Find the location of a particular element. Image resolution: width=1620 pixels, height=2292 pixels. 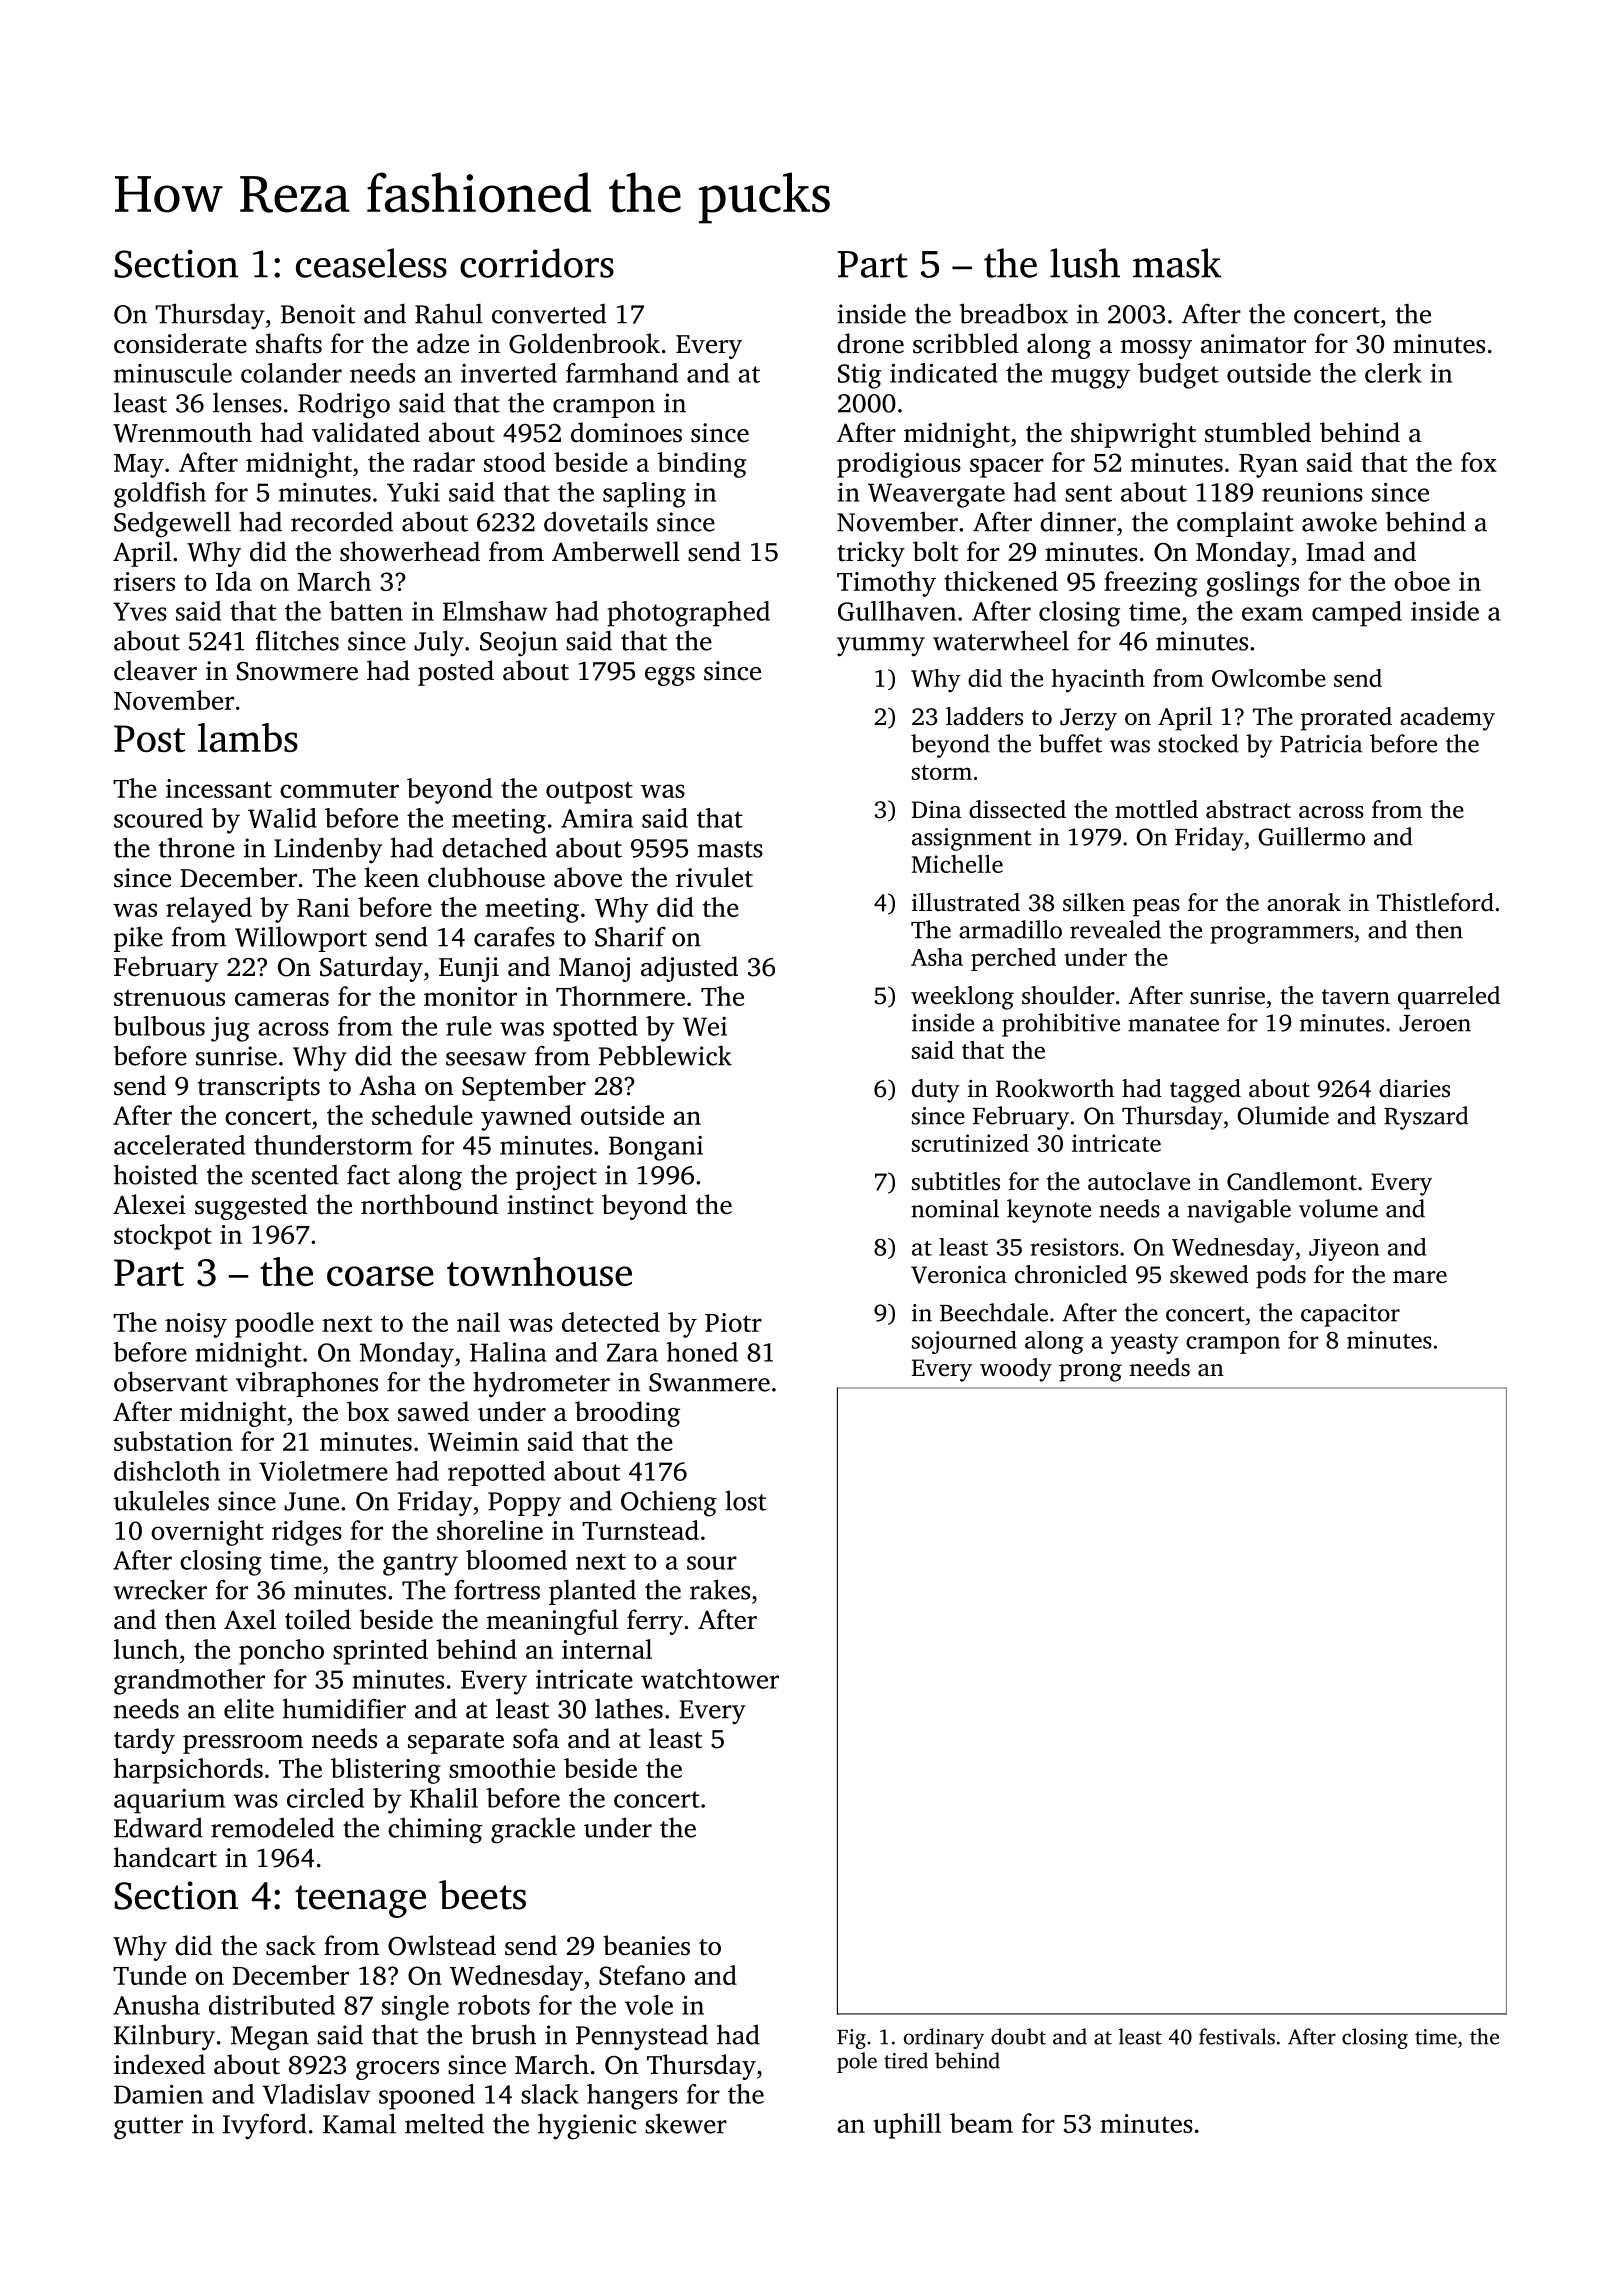

Pebblewick is located at coordinates (665, 1055).
